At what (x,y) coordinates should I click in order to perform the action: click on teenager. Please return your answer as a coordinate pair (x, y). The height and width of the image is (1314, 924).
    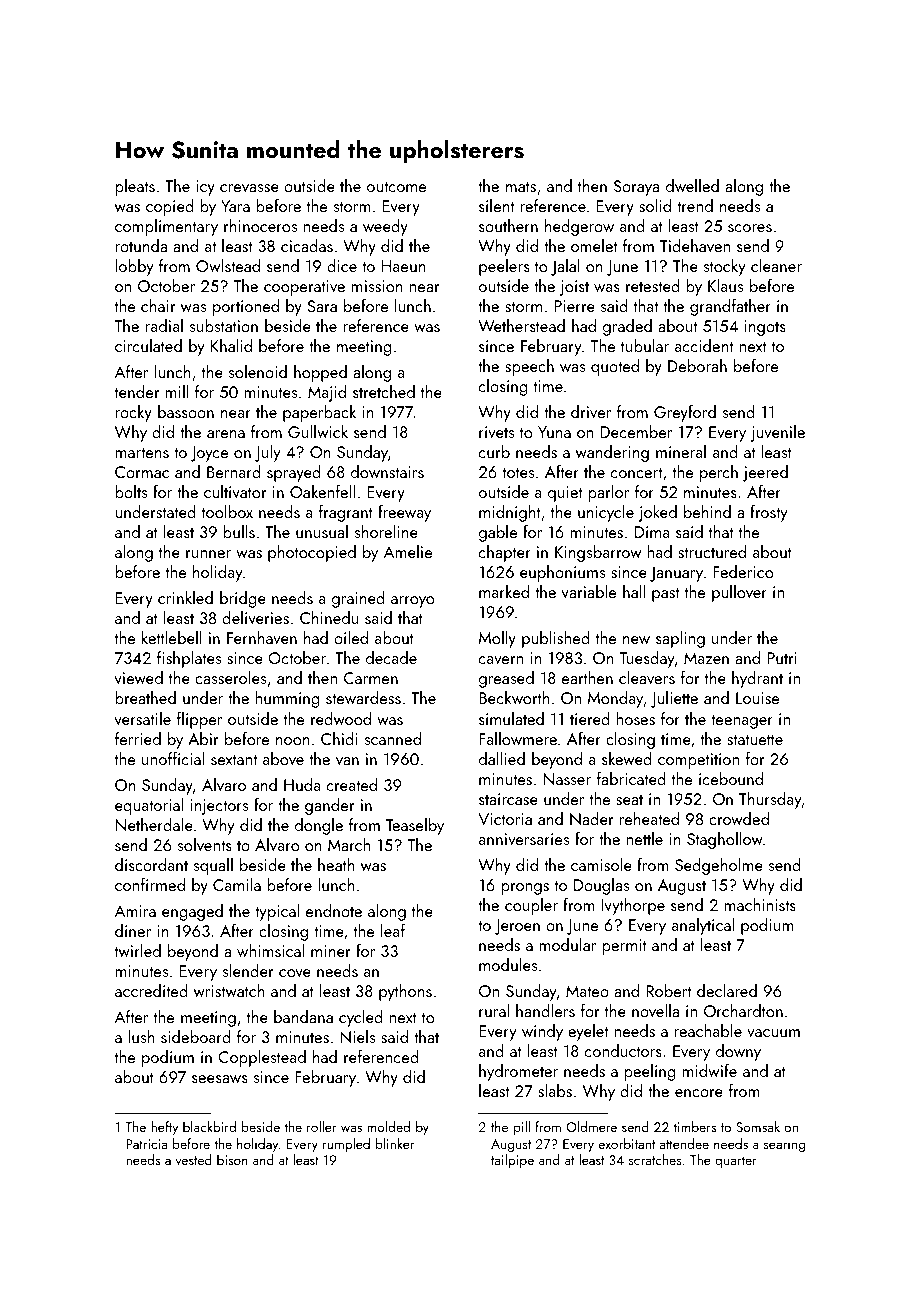
    Looking at the image, I should click on (742, 721).
